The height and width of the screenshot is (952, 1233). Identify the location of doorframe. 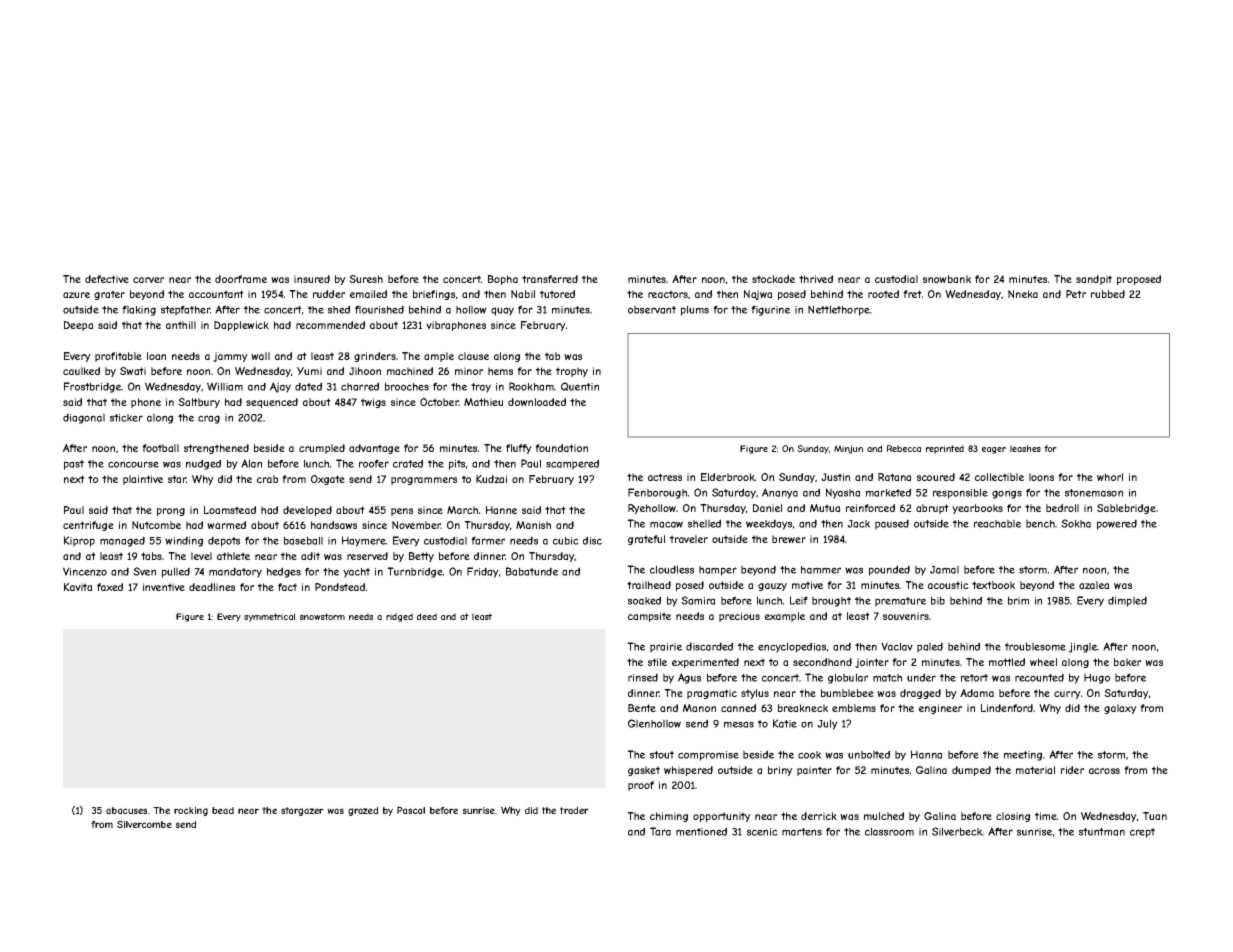
(241, 279).
